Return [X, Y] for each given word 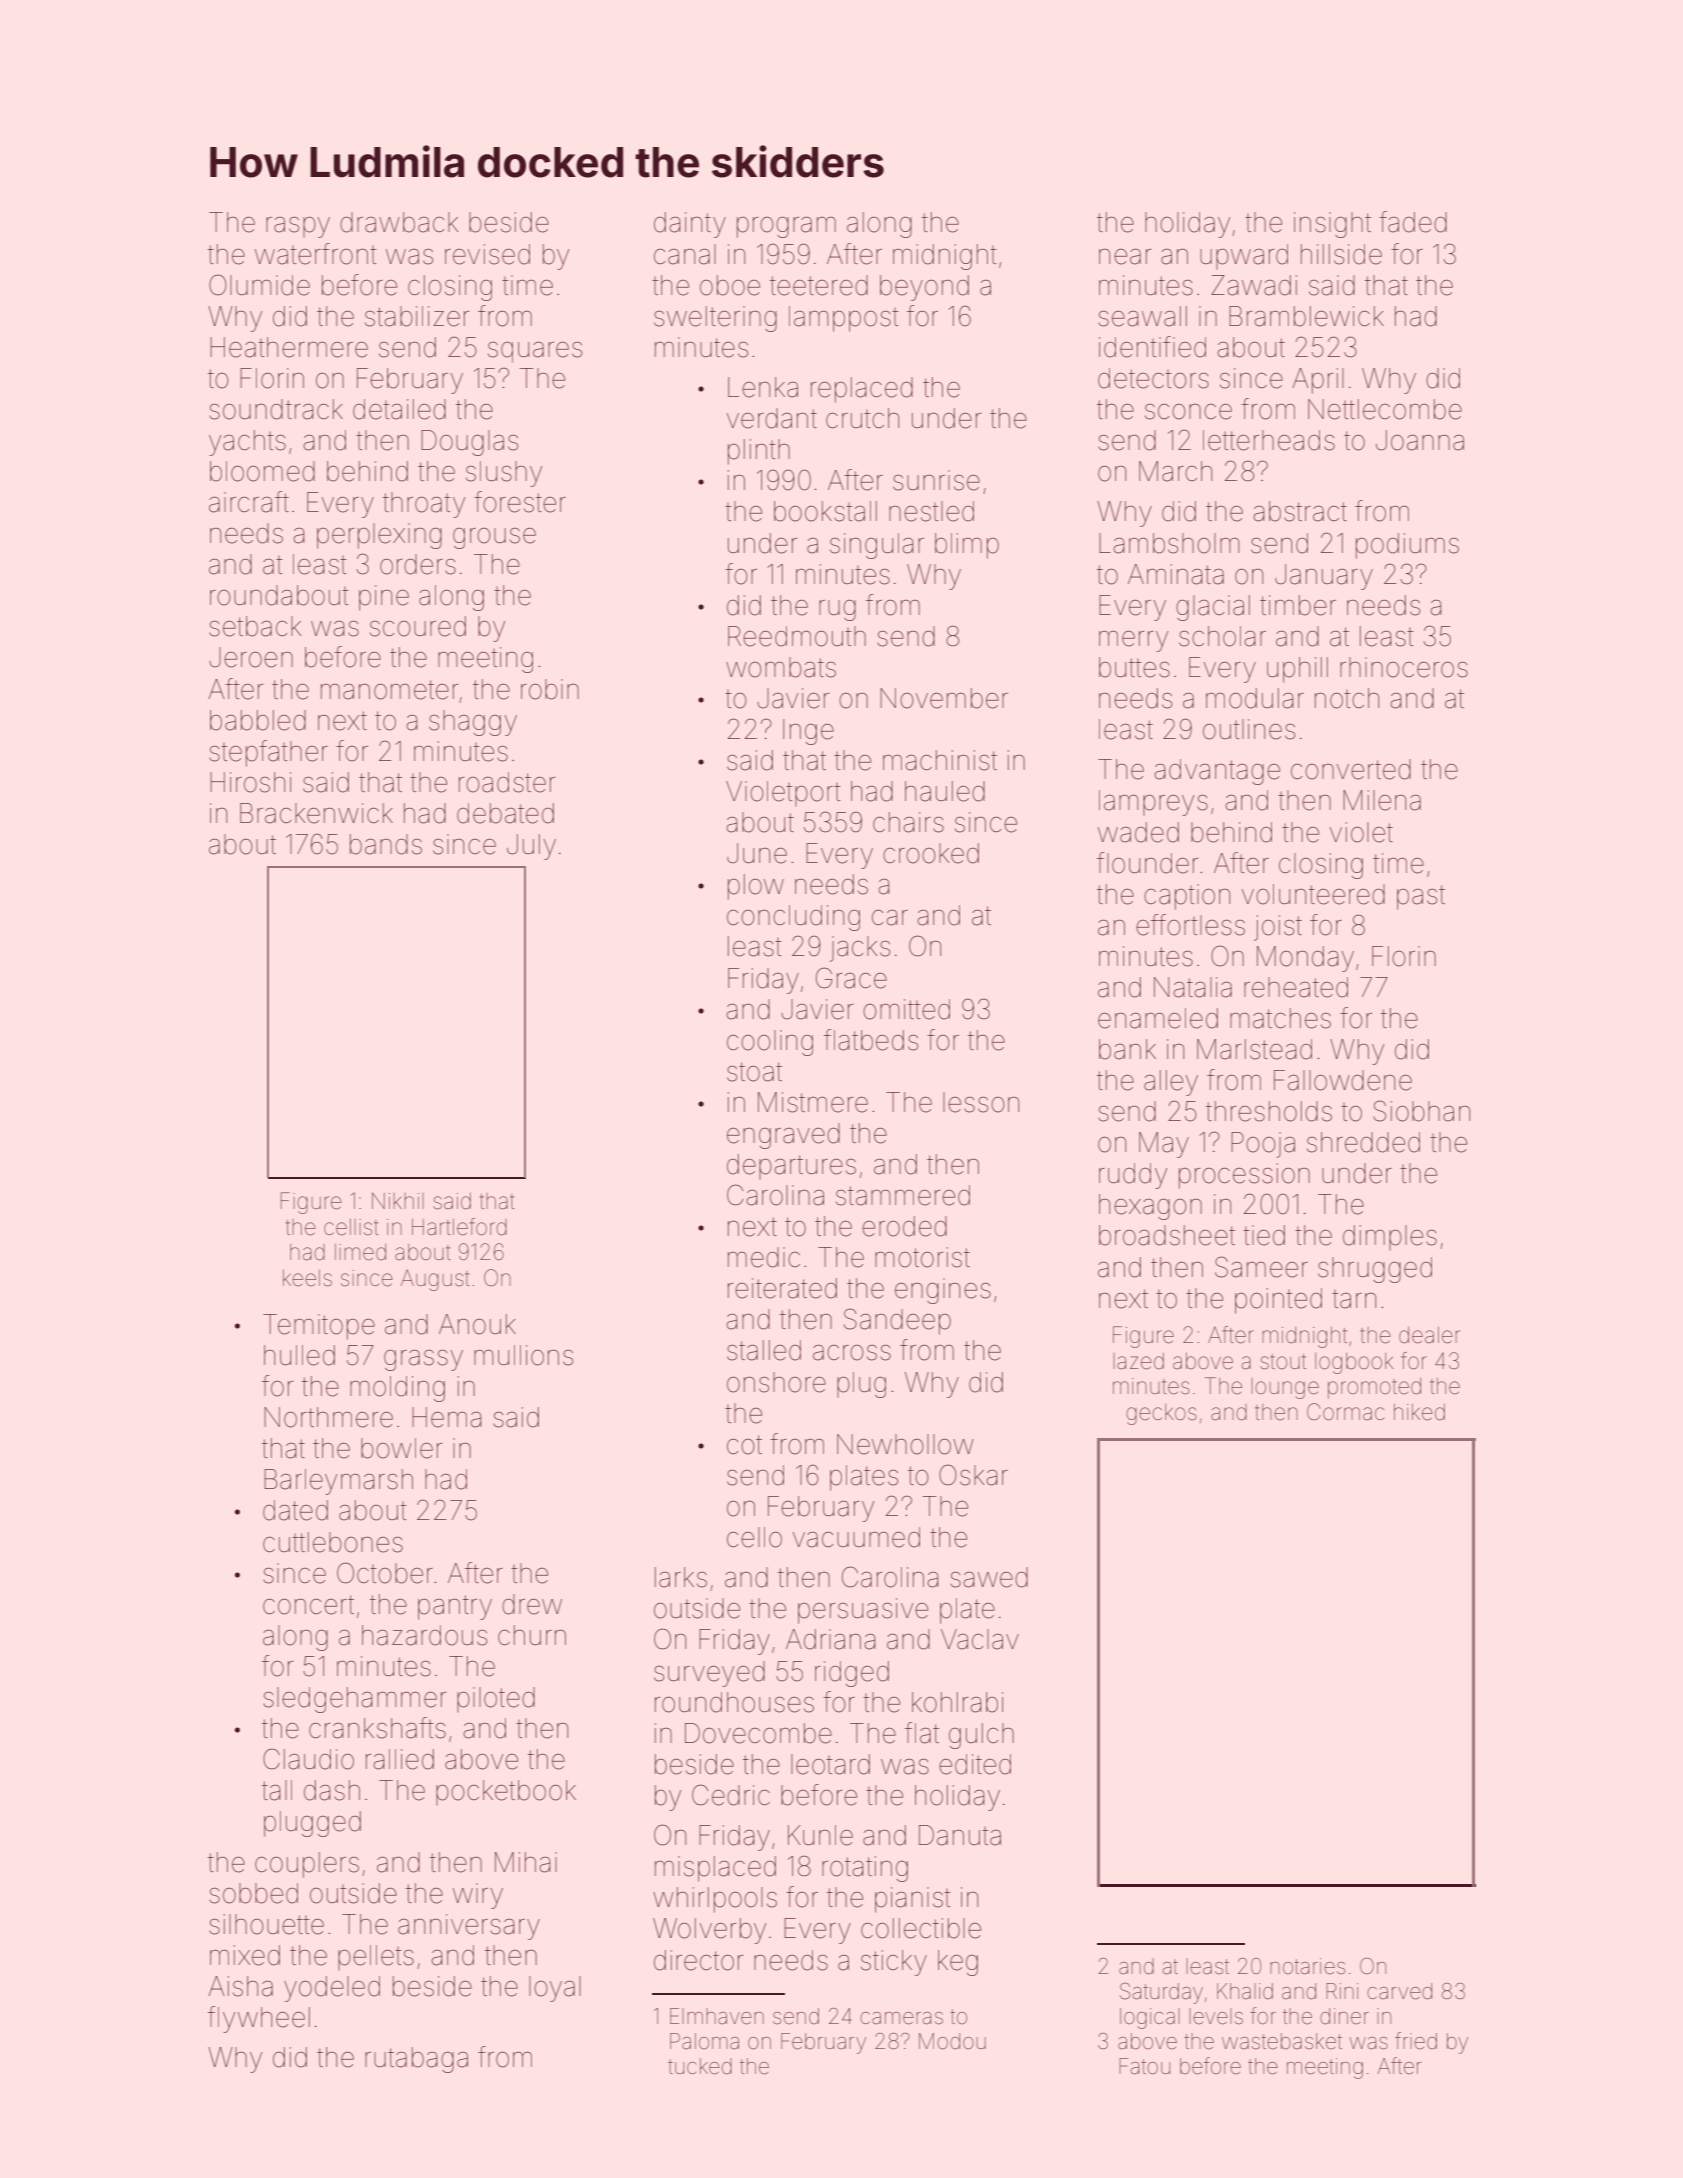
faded [1413, 222]
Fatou [1144, 2066]
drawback [399, 222]
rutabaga [416, 2060]
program [786, 227]
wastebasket [1282, 2041]
